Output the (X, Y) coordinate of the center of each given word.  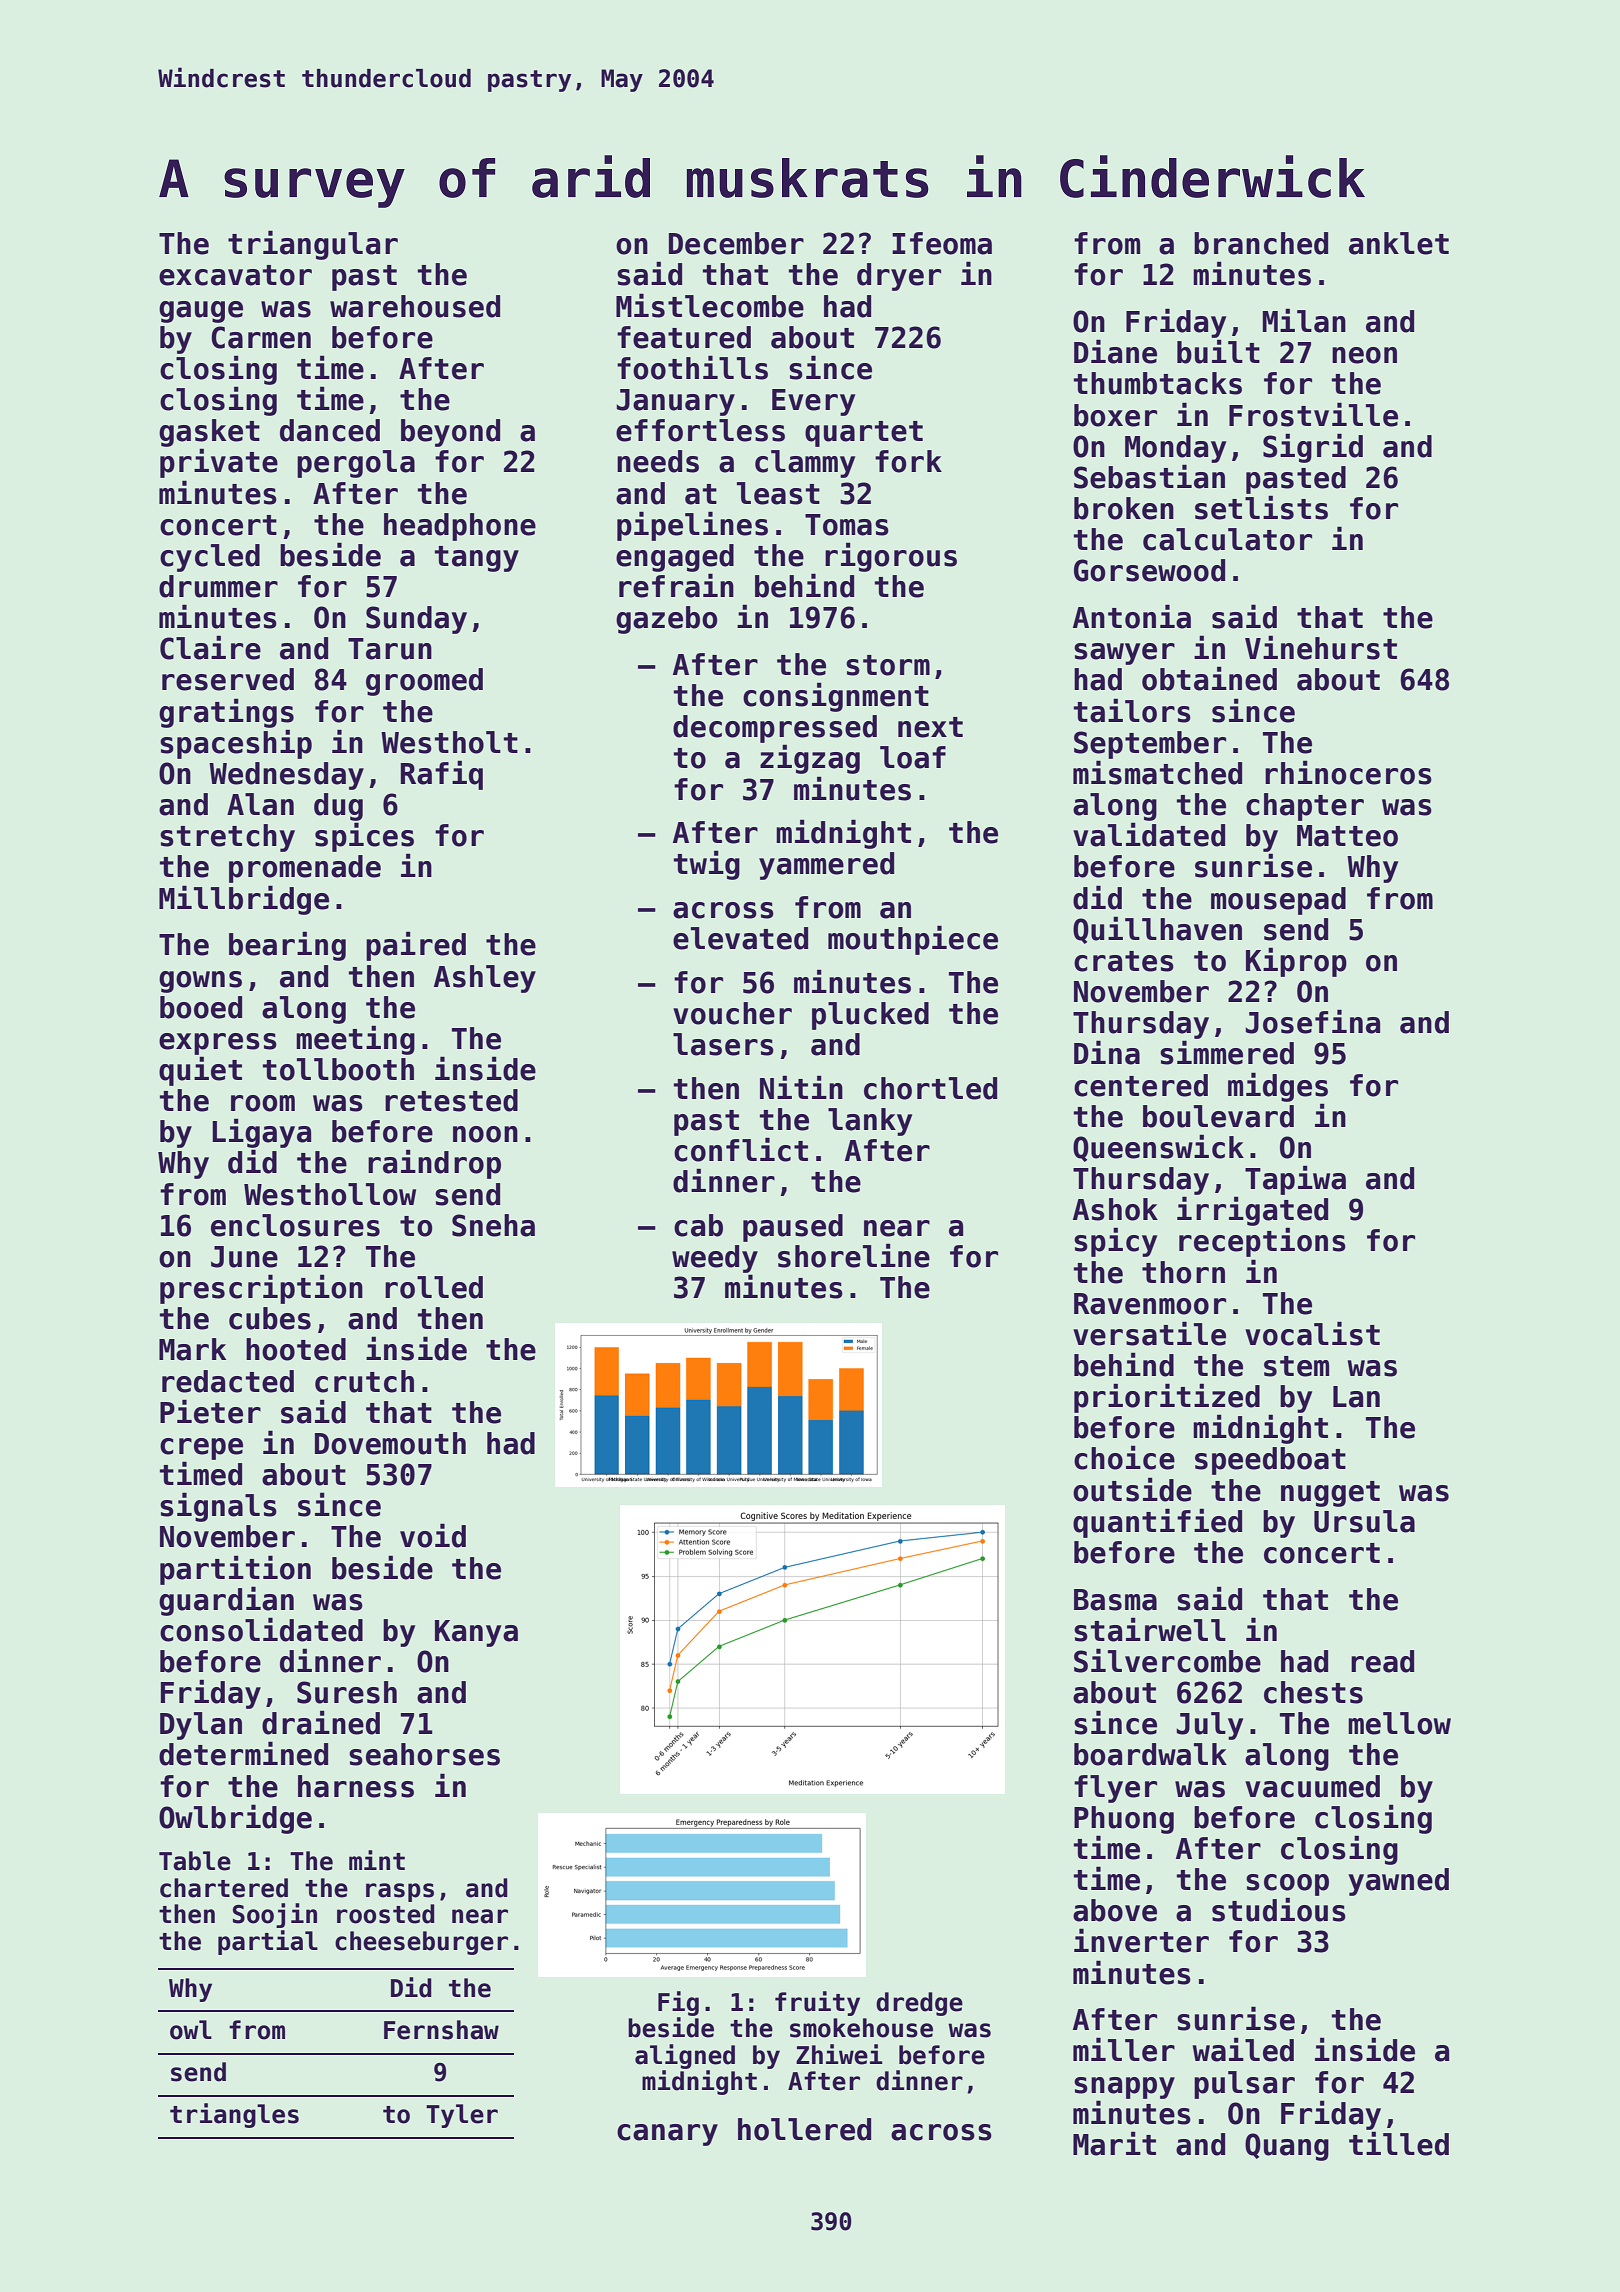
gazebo (667, 620)
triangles (234, 2115)
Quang (1287, 2147)
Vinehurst (1321, 647)
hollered (804, 2129)
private (219, 463)
